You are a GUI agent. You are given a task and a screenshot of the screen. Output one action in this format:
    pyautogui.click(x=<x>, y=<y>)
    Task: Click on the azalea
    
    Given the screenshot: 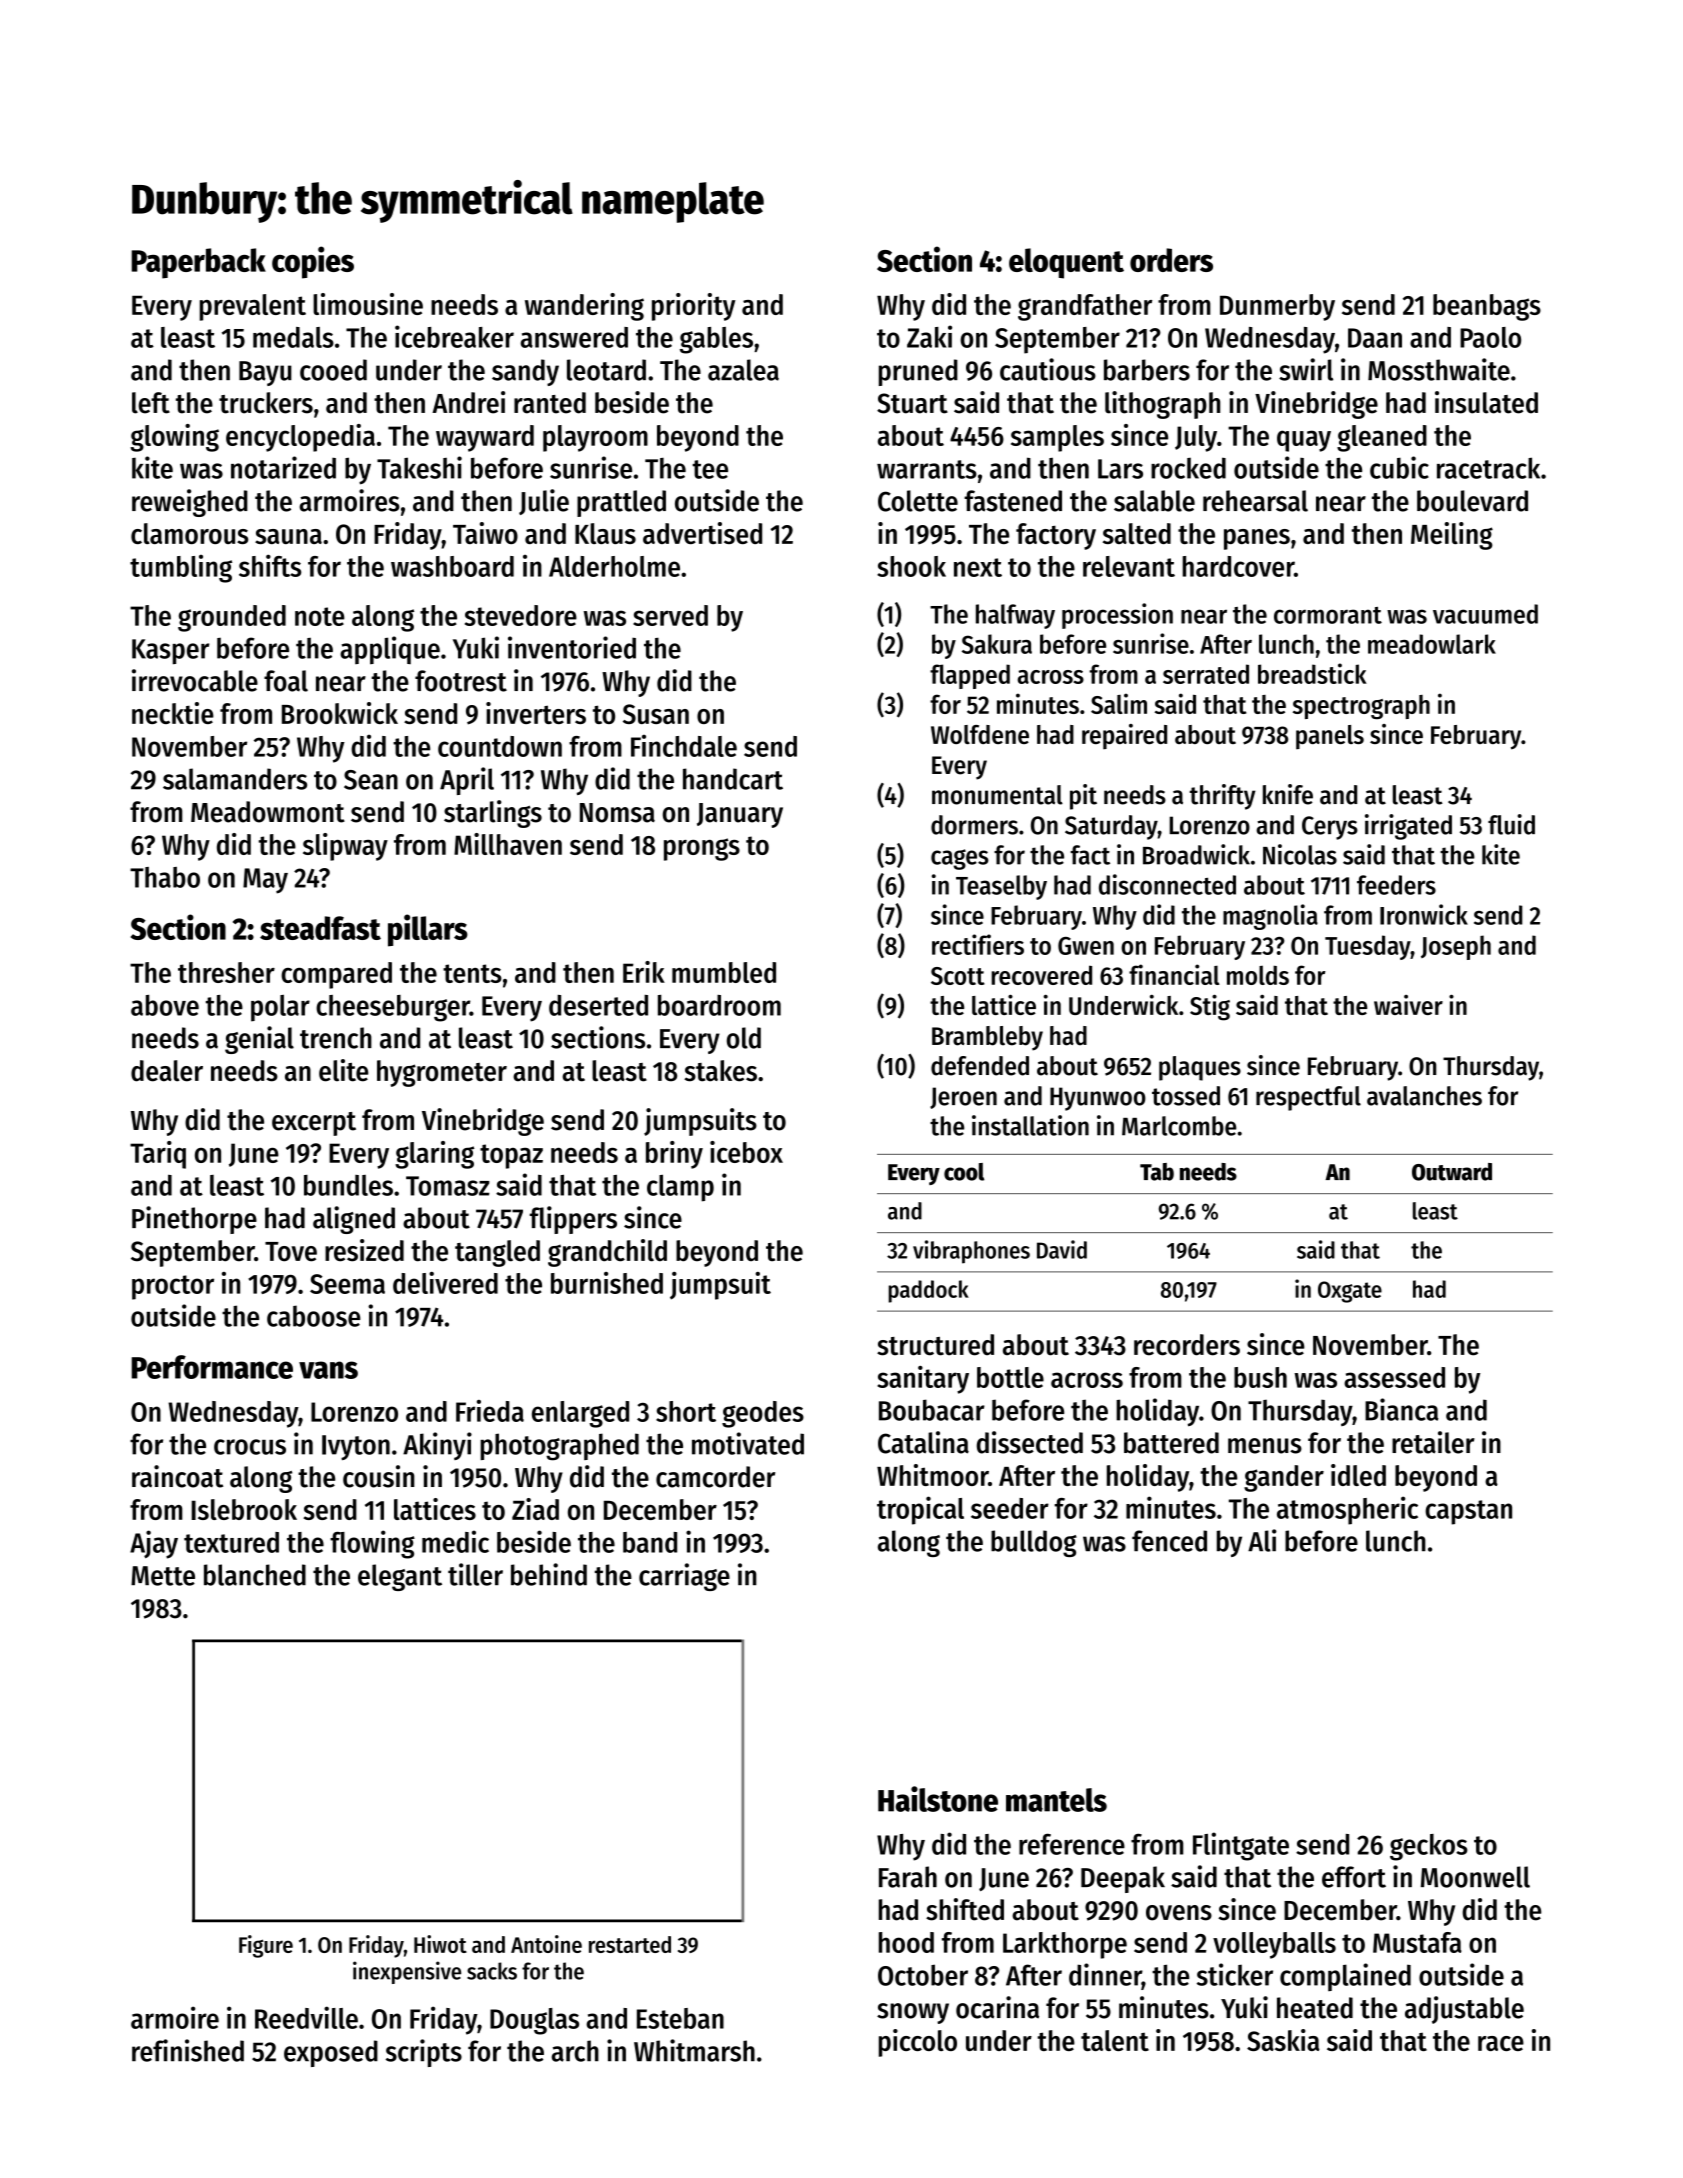 What is the action you would take?
    pyautogui.click(x=743, y=370)
